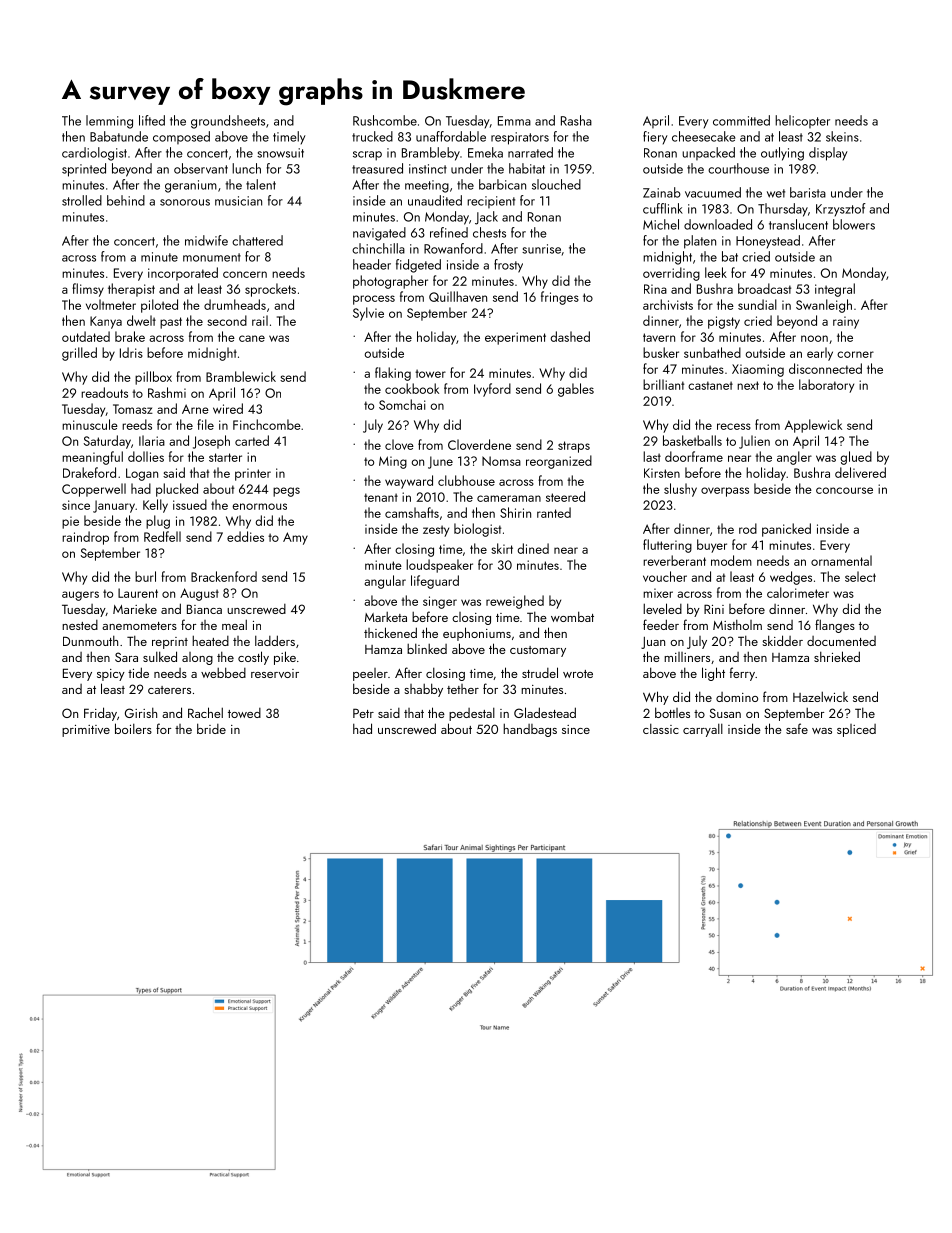 The width and height of the screenshot is (952, 1233). I want to click on platen, so click(700, 242).
